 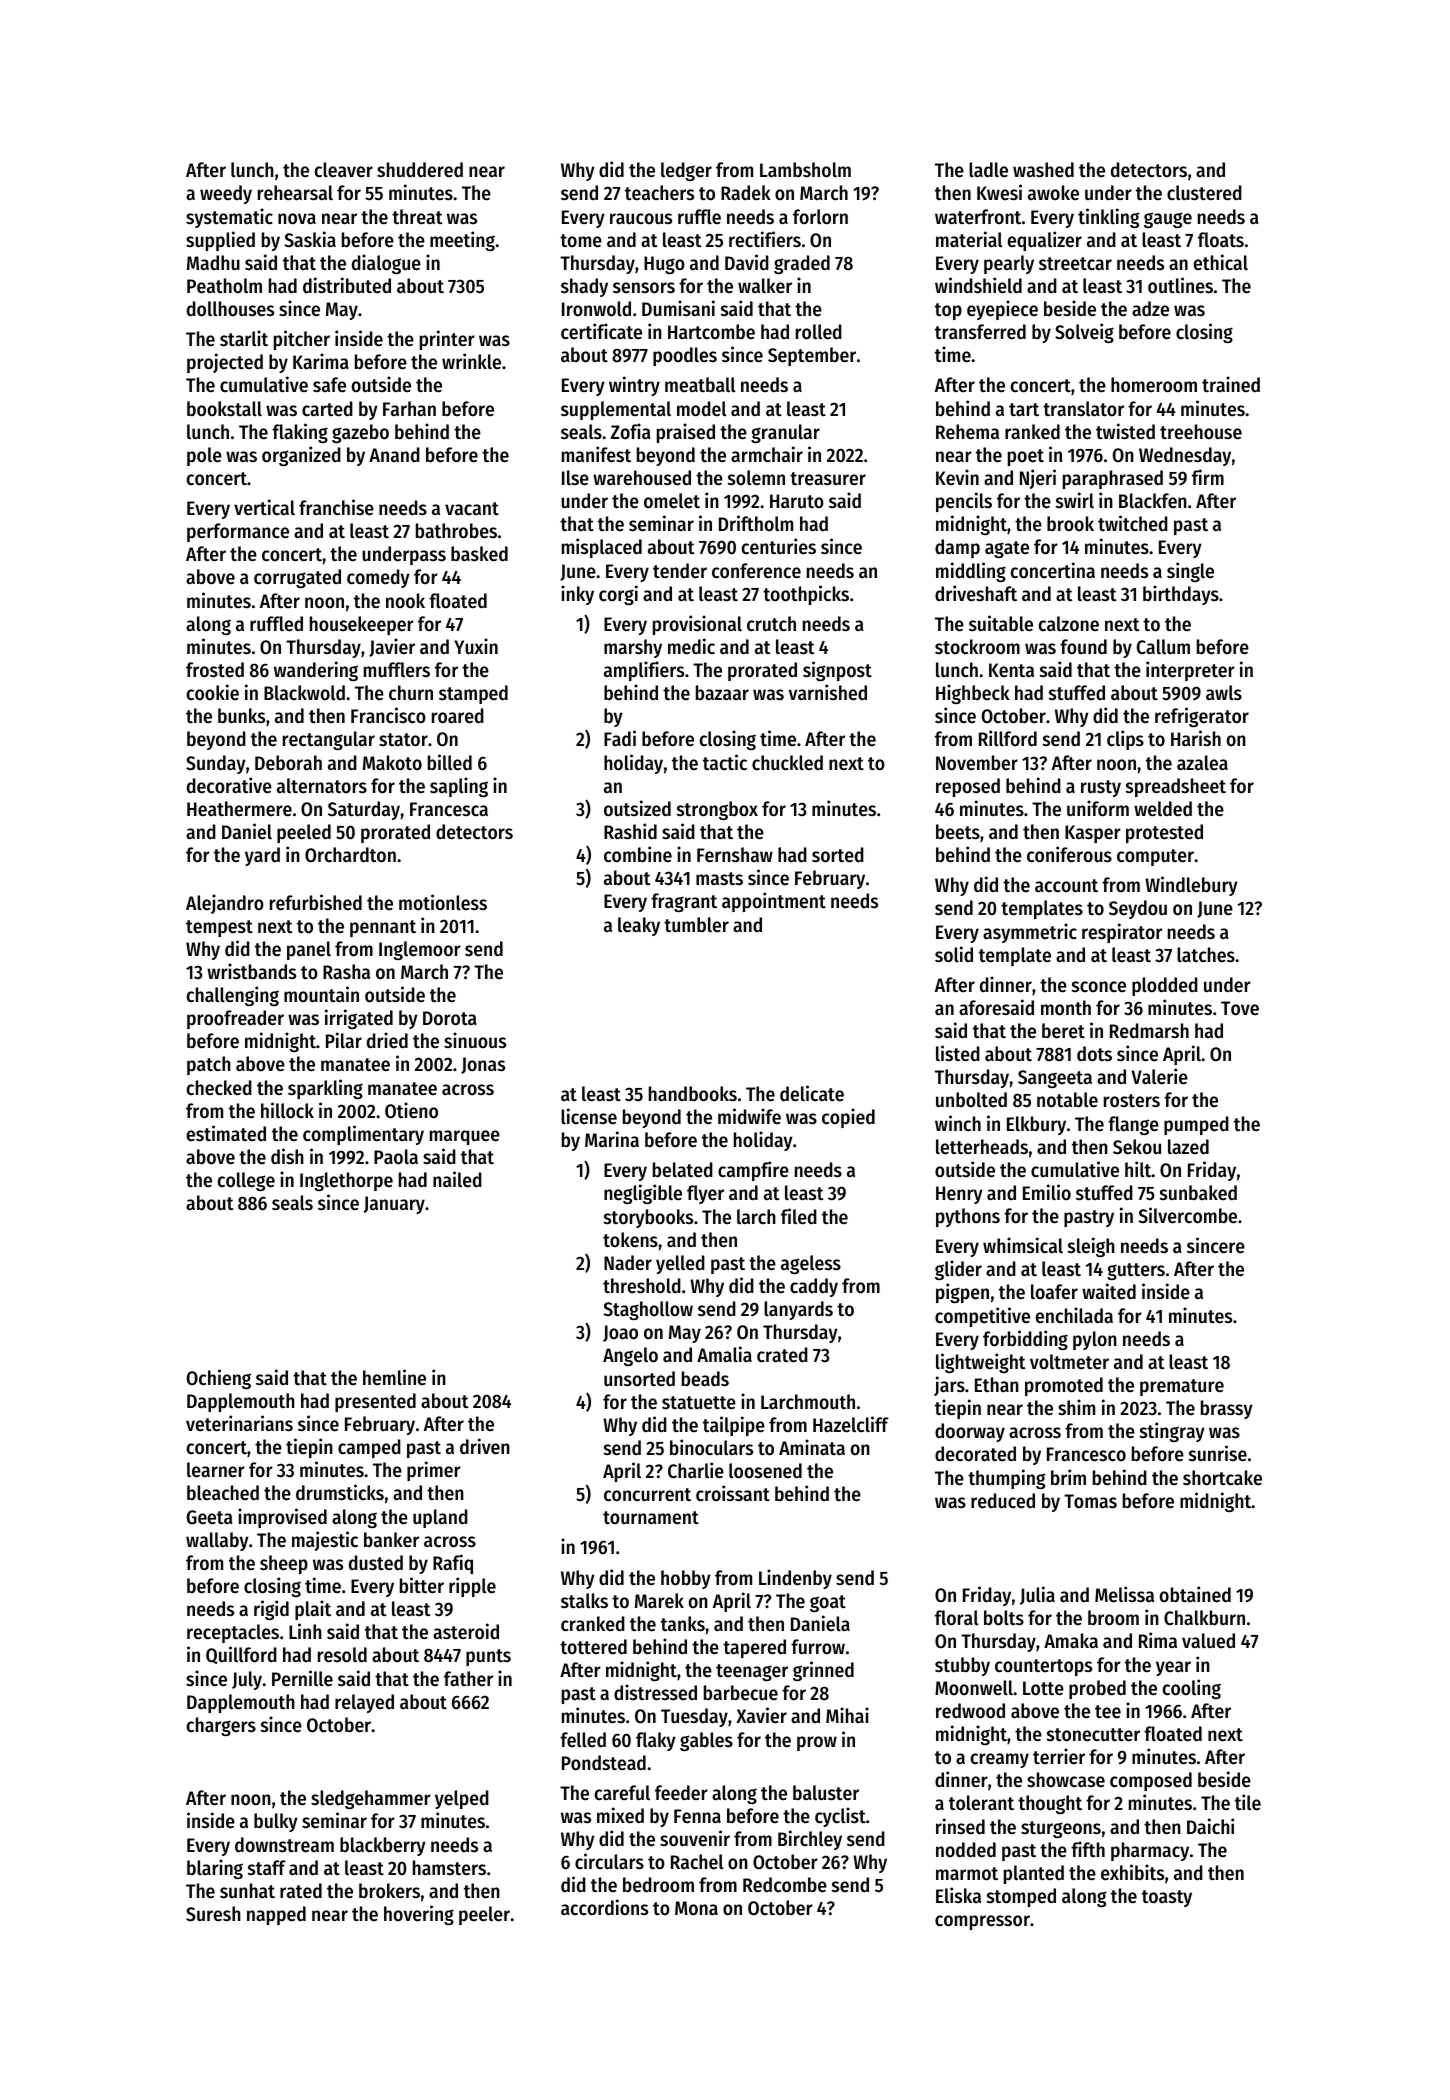 What do you see at coordinates (968, 787) in the image?
I see `reposed` at bounding box center [968, 787].
